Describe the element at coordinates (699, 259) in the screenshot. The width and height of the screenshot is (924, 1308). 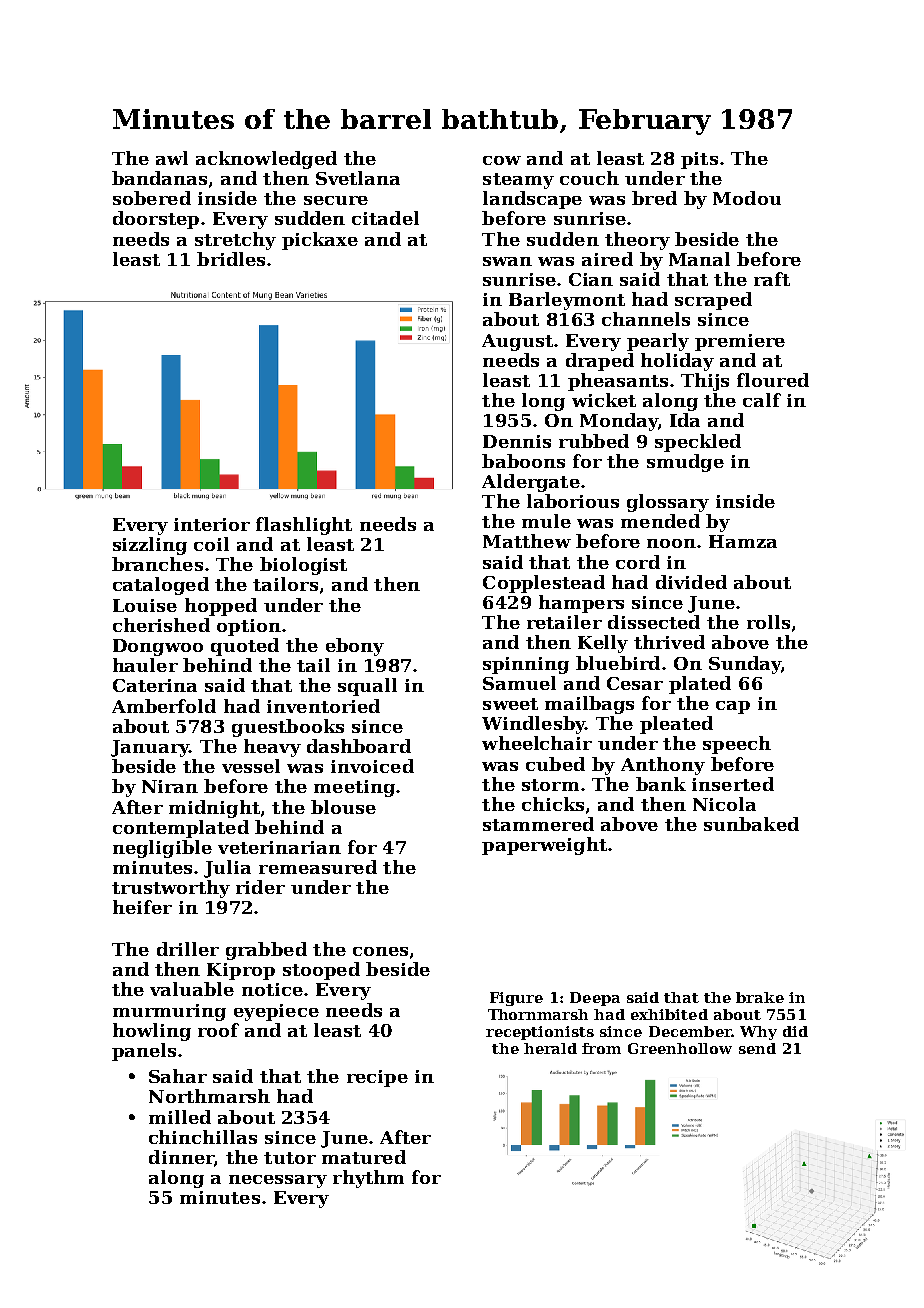
I see `Manal` at that location.
